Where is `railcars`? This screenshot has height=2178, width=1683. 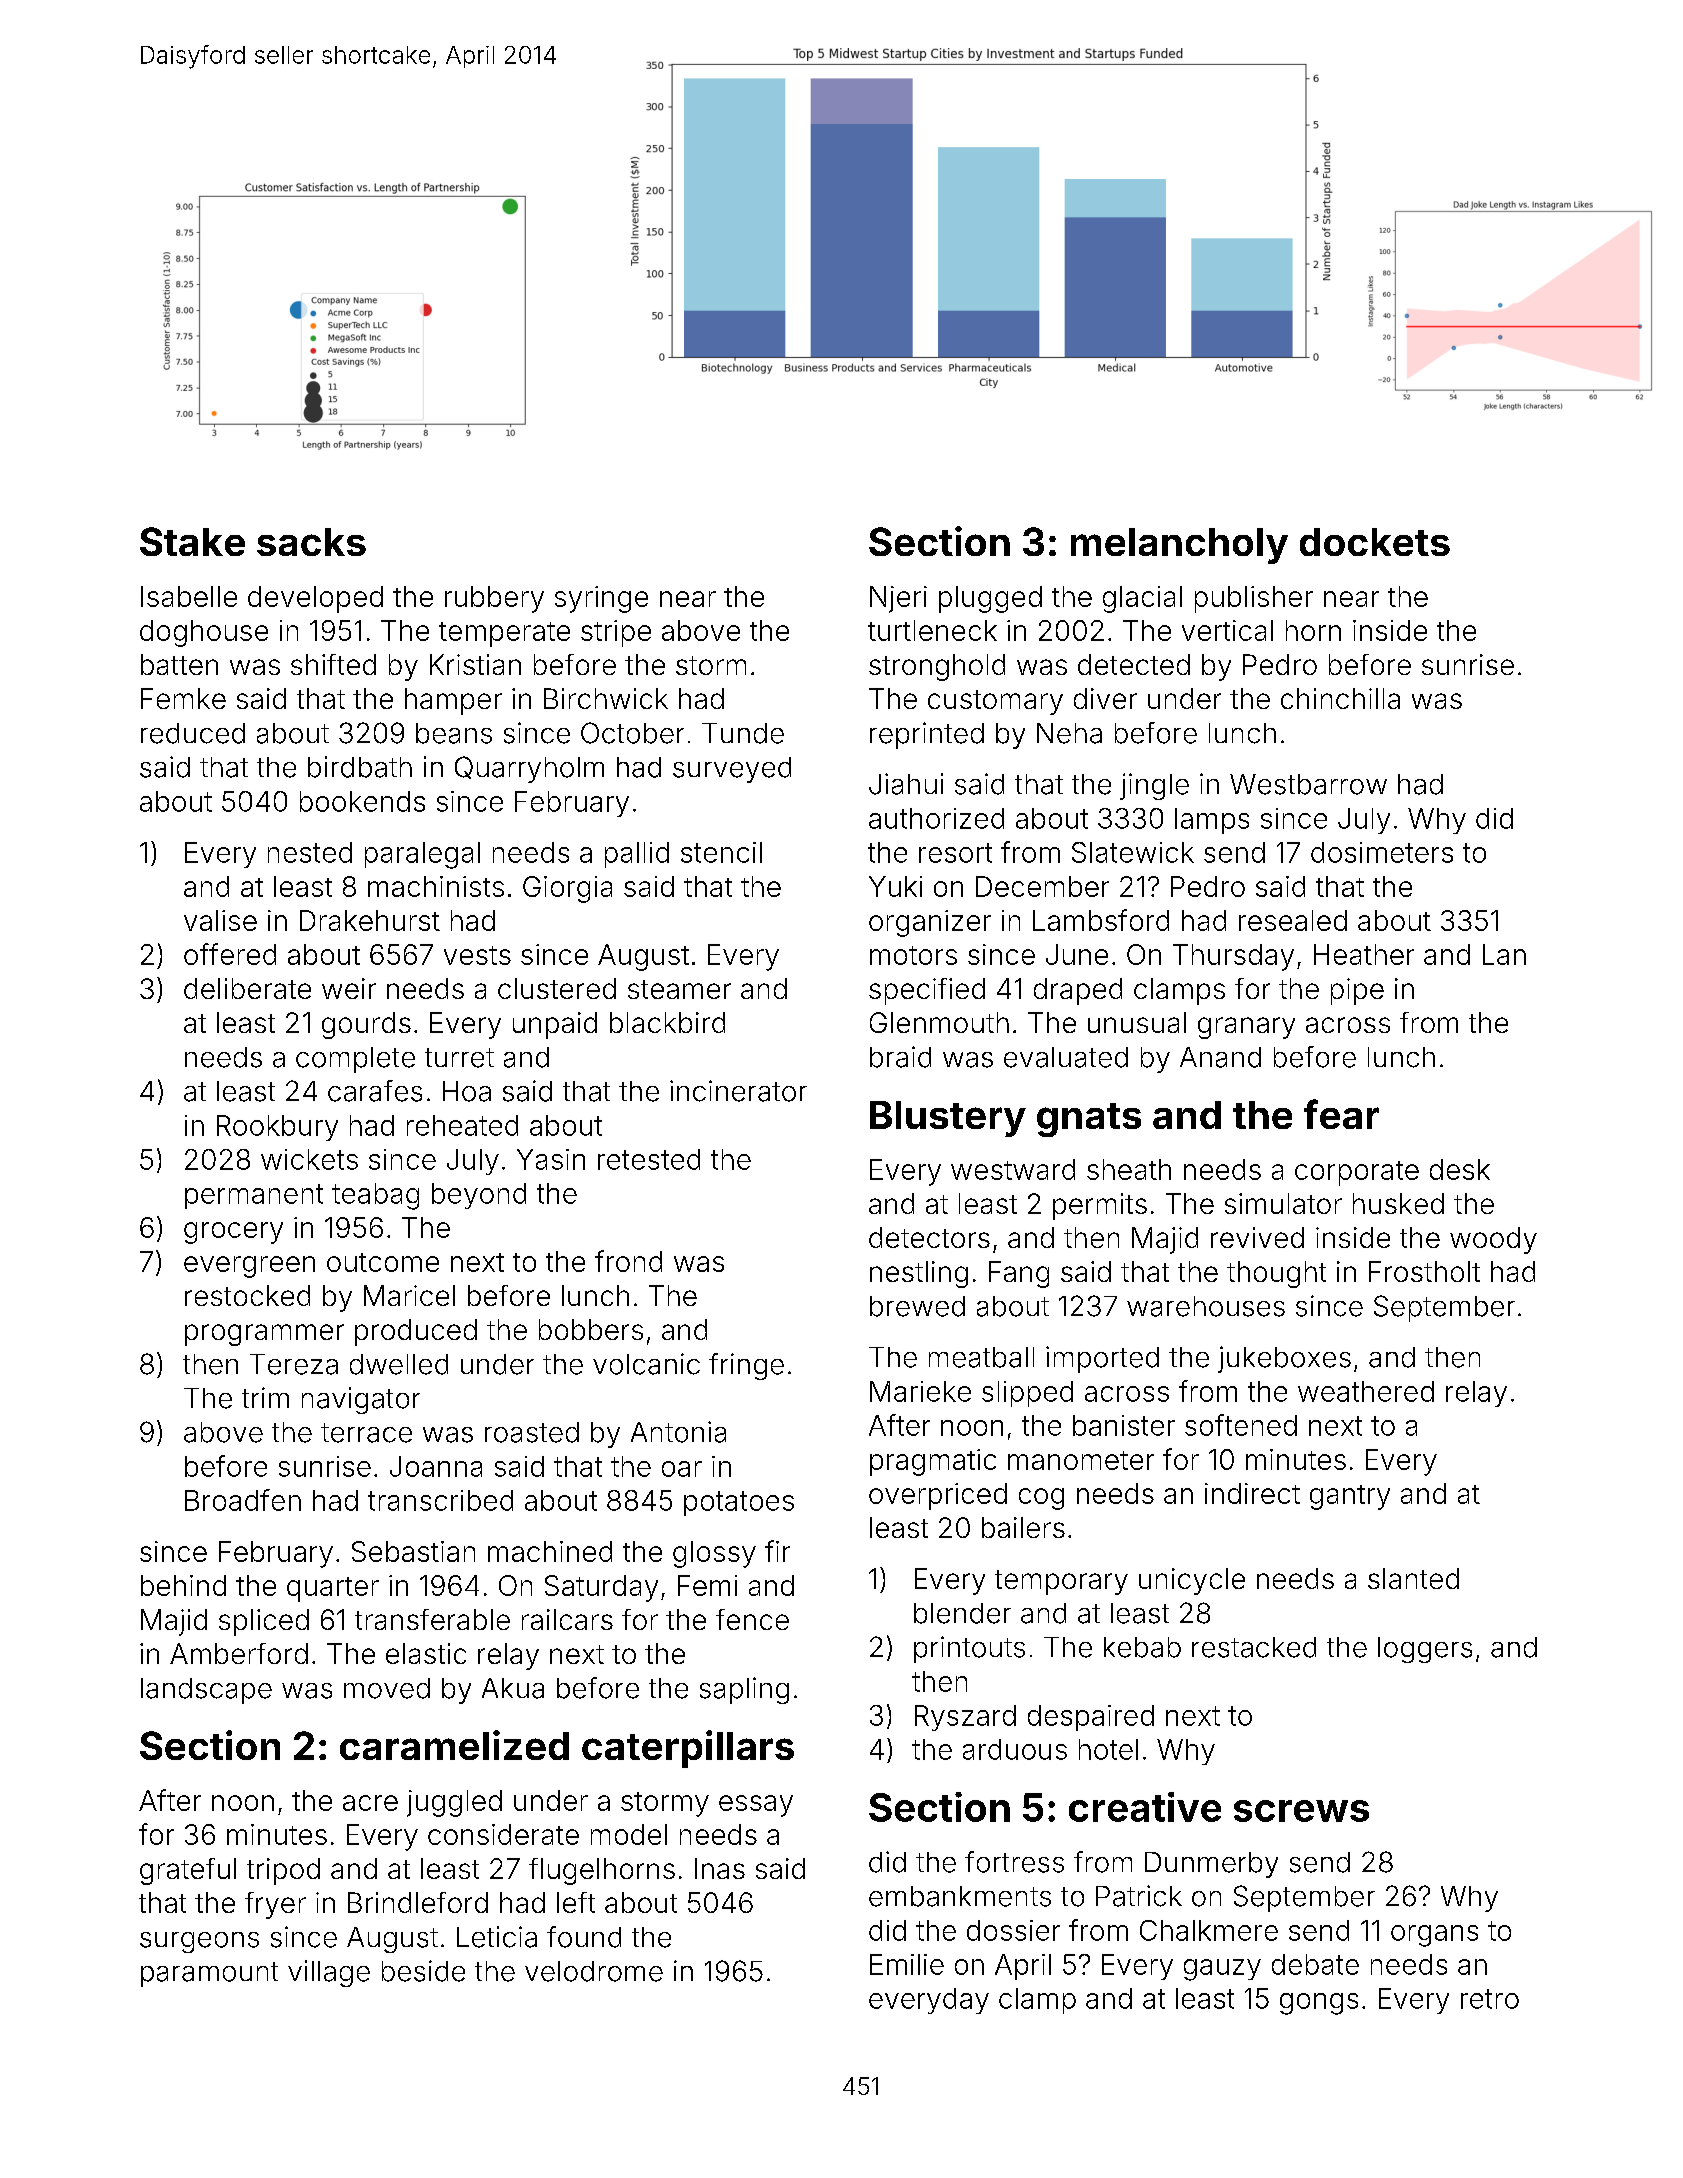 railcars is located at coordinates (567, 1619).
